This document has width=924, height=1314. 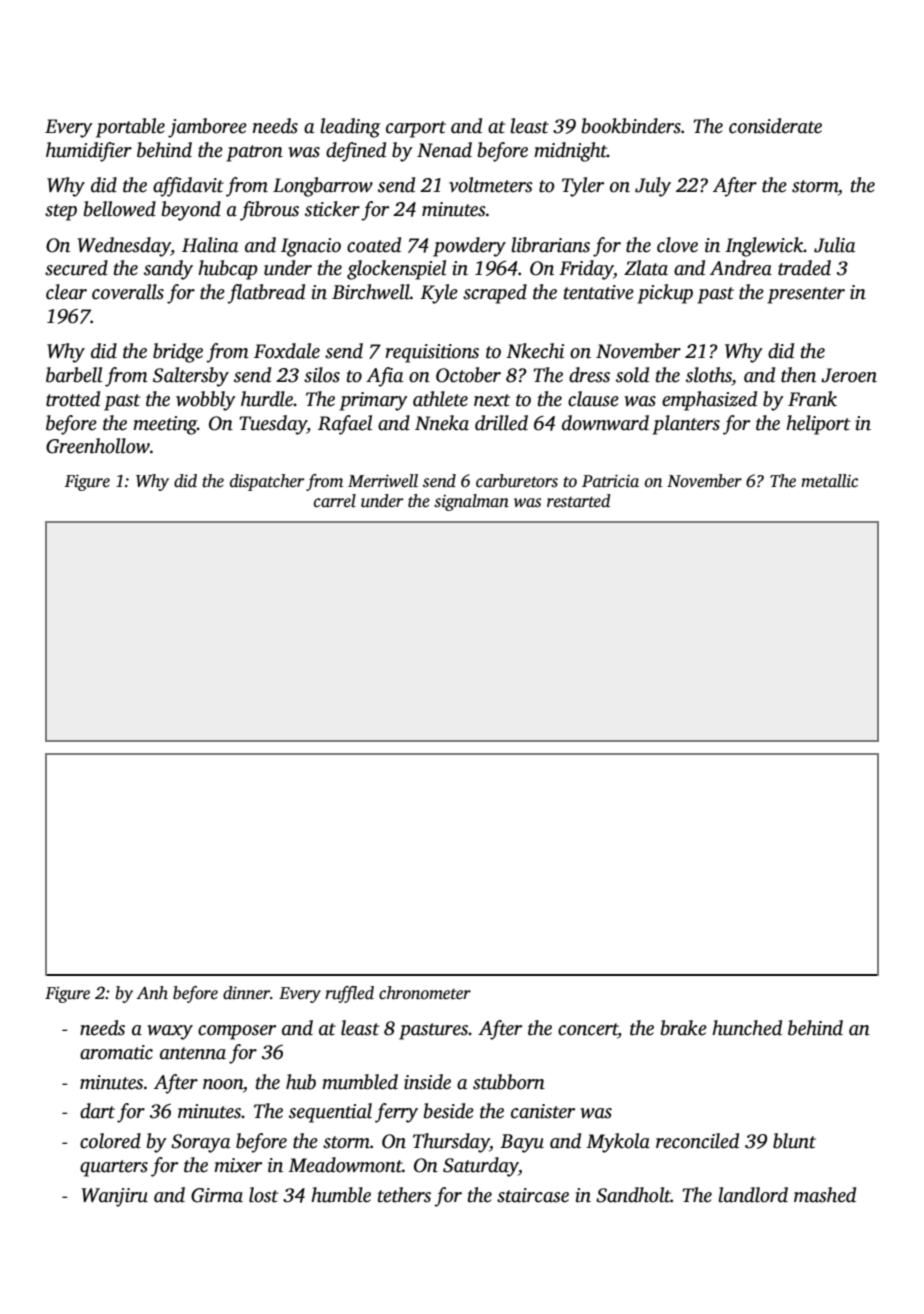 What do you see at coordinates (371, 292) in the document?
I see `Birchwell` at bounding box center [371, 292].
